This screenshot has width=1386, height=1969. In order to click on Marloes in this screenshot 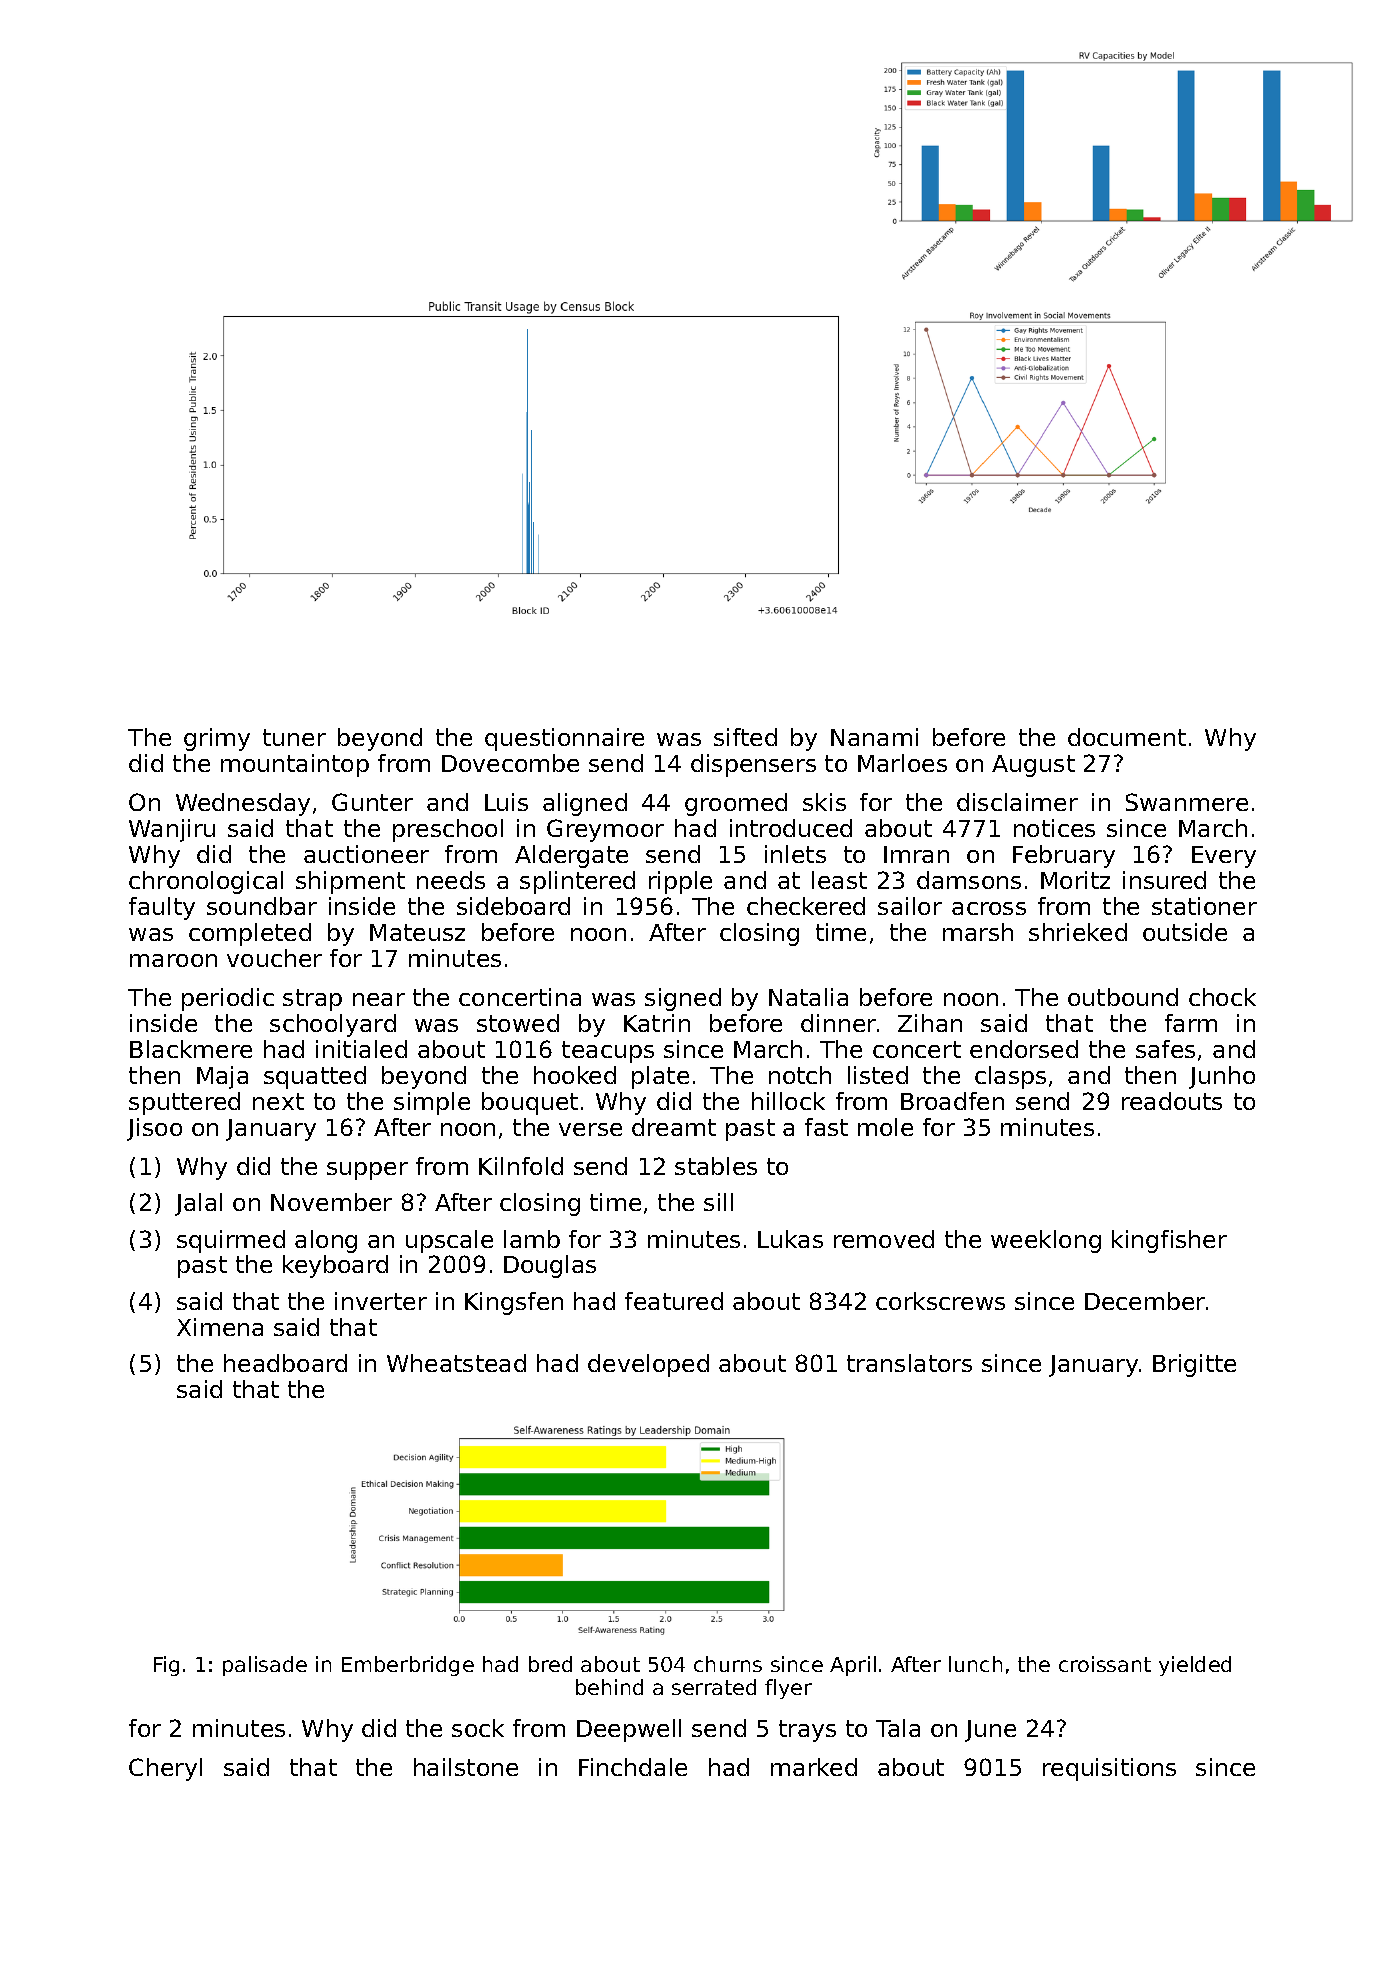, I will do `click(902, 763)`.
